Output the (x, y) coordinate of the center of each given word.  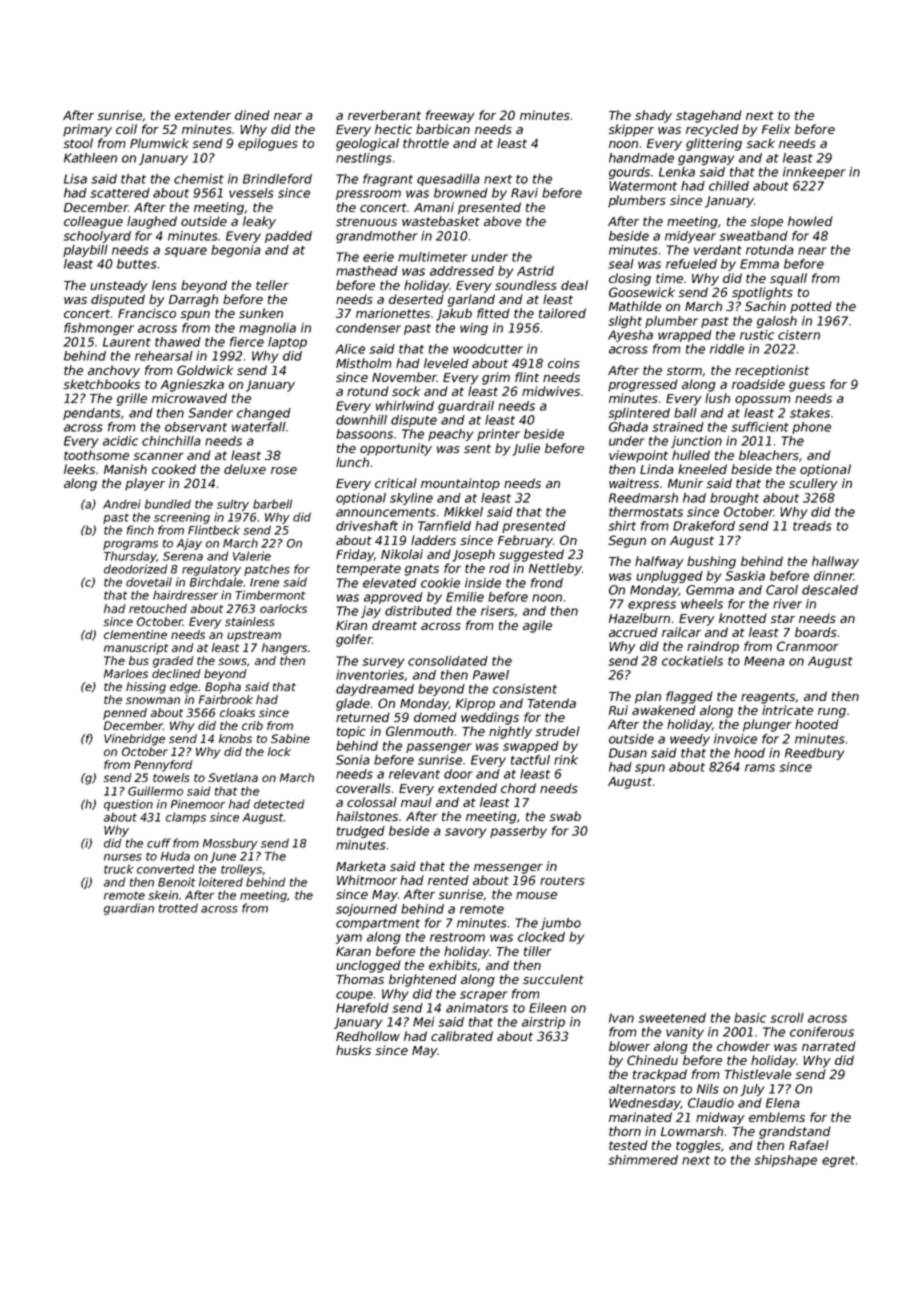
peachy (451, 435)
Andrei (122, 504)
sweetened (672, 1018)
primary (87, 130)
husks (353, 1050)
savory (466, 833)
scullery (813, 484)
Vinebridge (134, 740)
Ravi (524, 193)
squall (788, 279)
